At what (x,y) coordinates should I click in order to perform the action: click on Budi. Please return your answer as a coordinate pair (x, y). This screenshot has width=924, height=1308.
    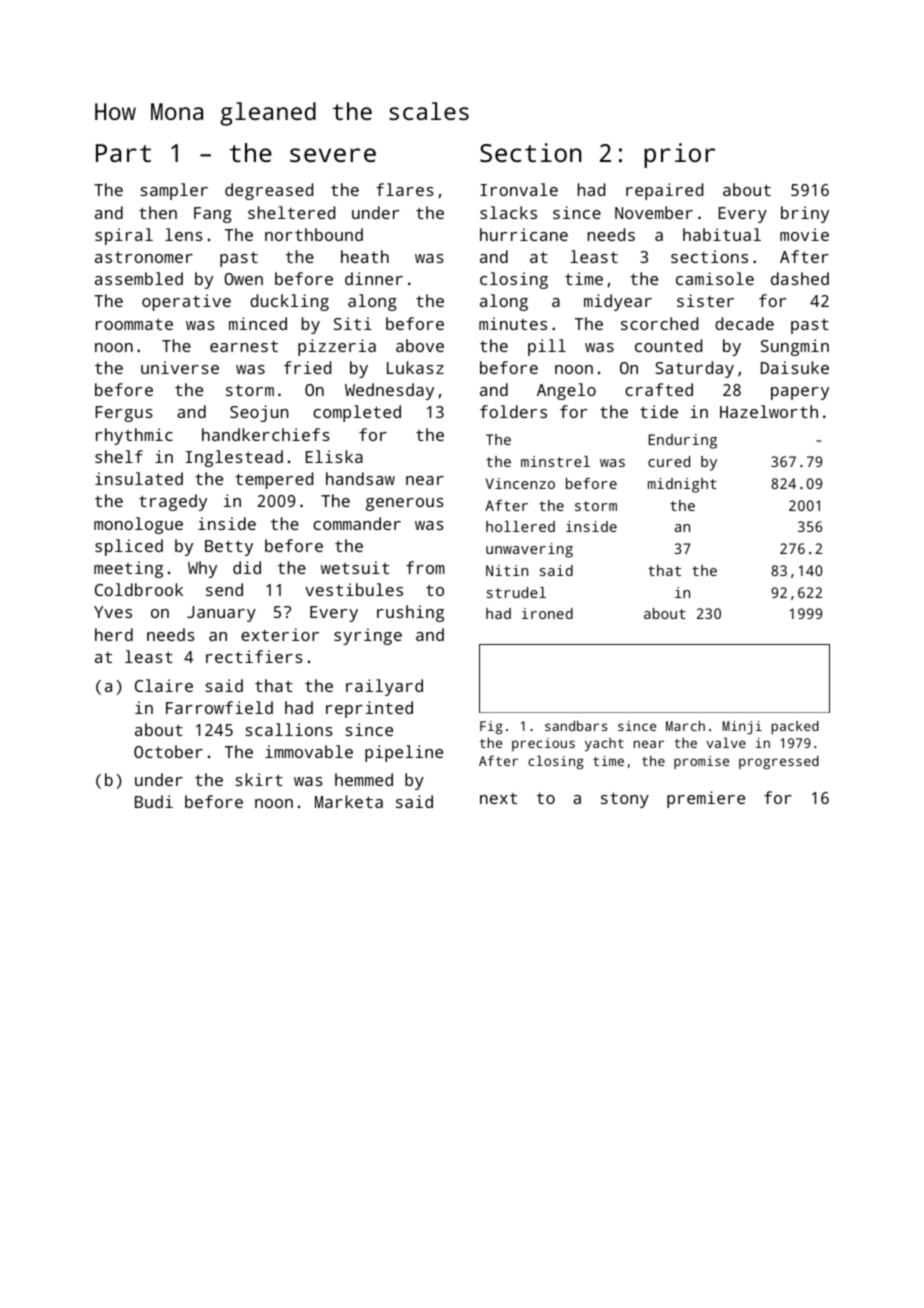
    Looking at the image, I should click on (154, 801).
